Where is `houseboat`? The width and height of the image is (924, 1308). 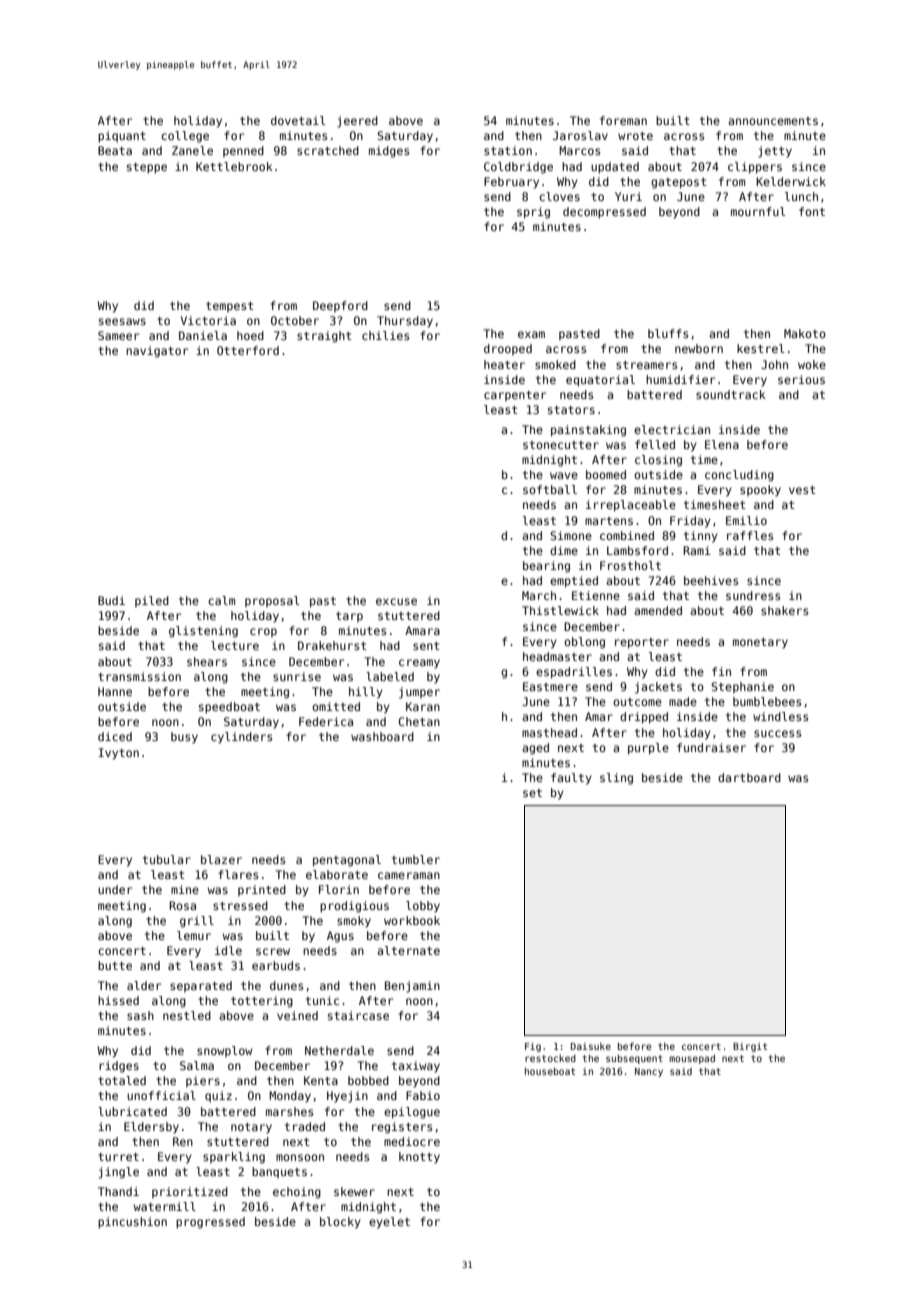 houseboat is located at coordinates (550, 1071).
